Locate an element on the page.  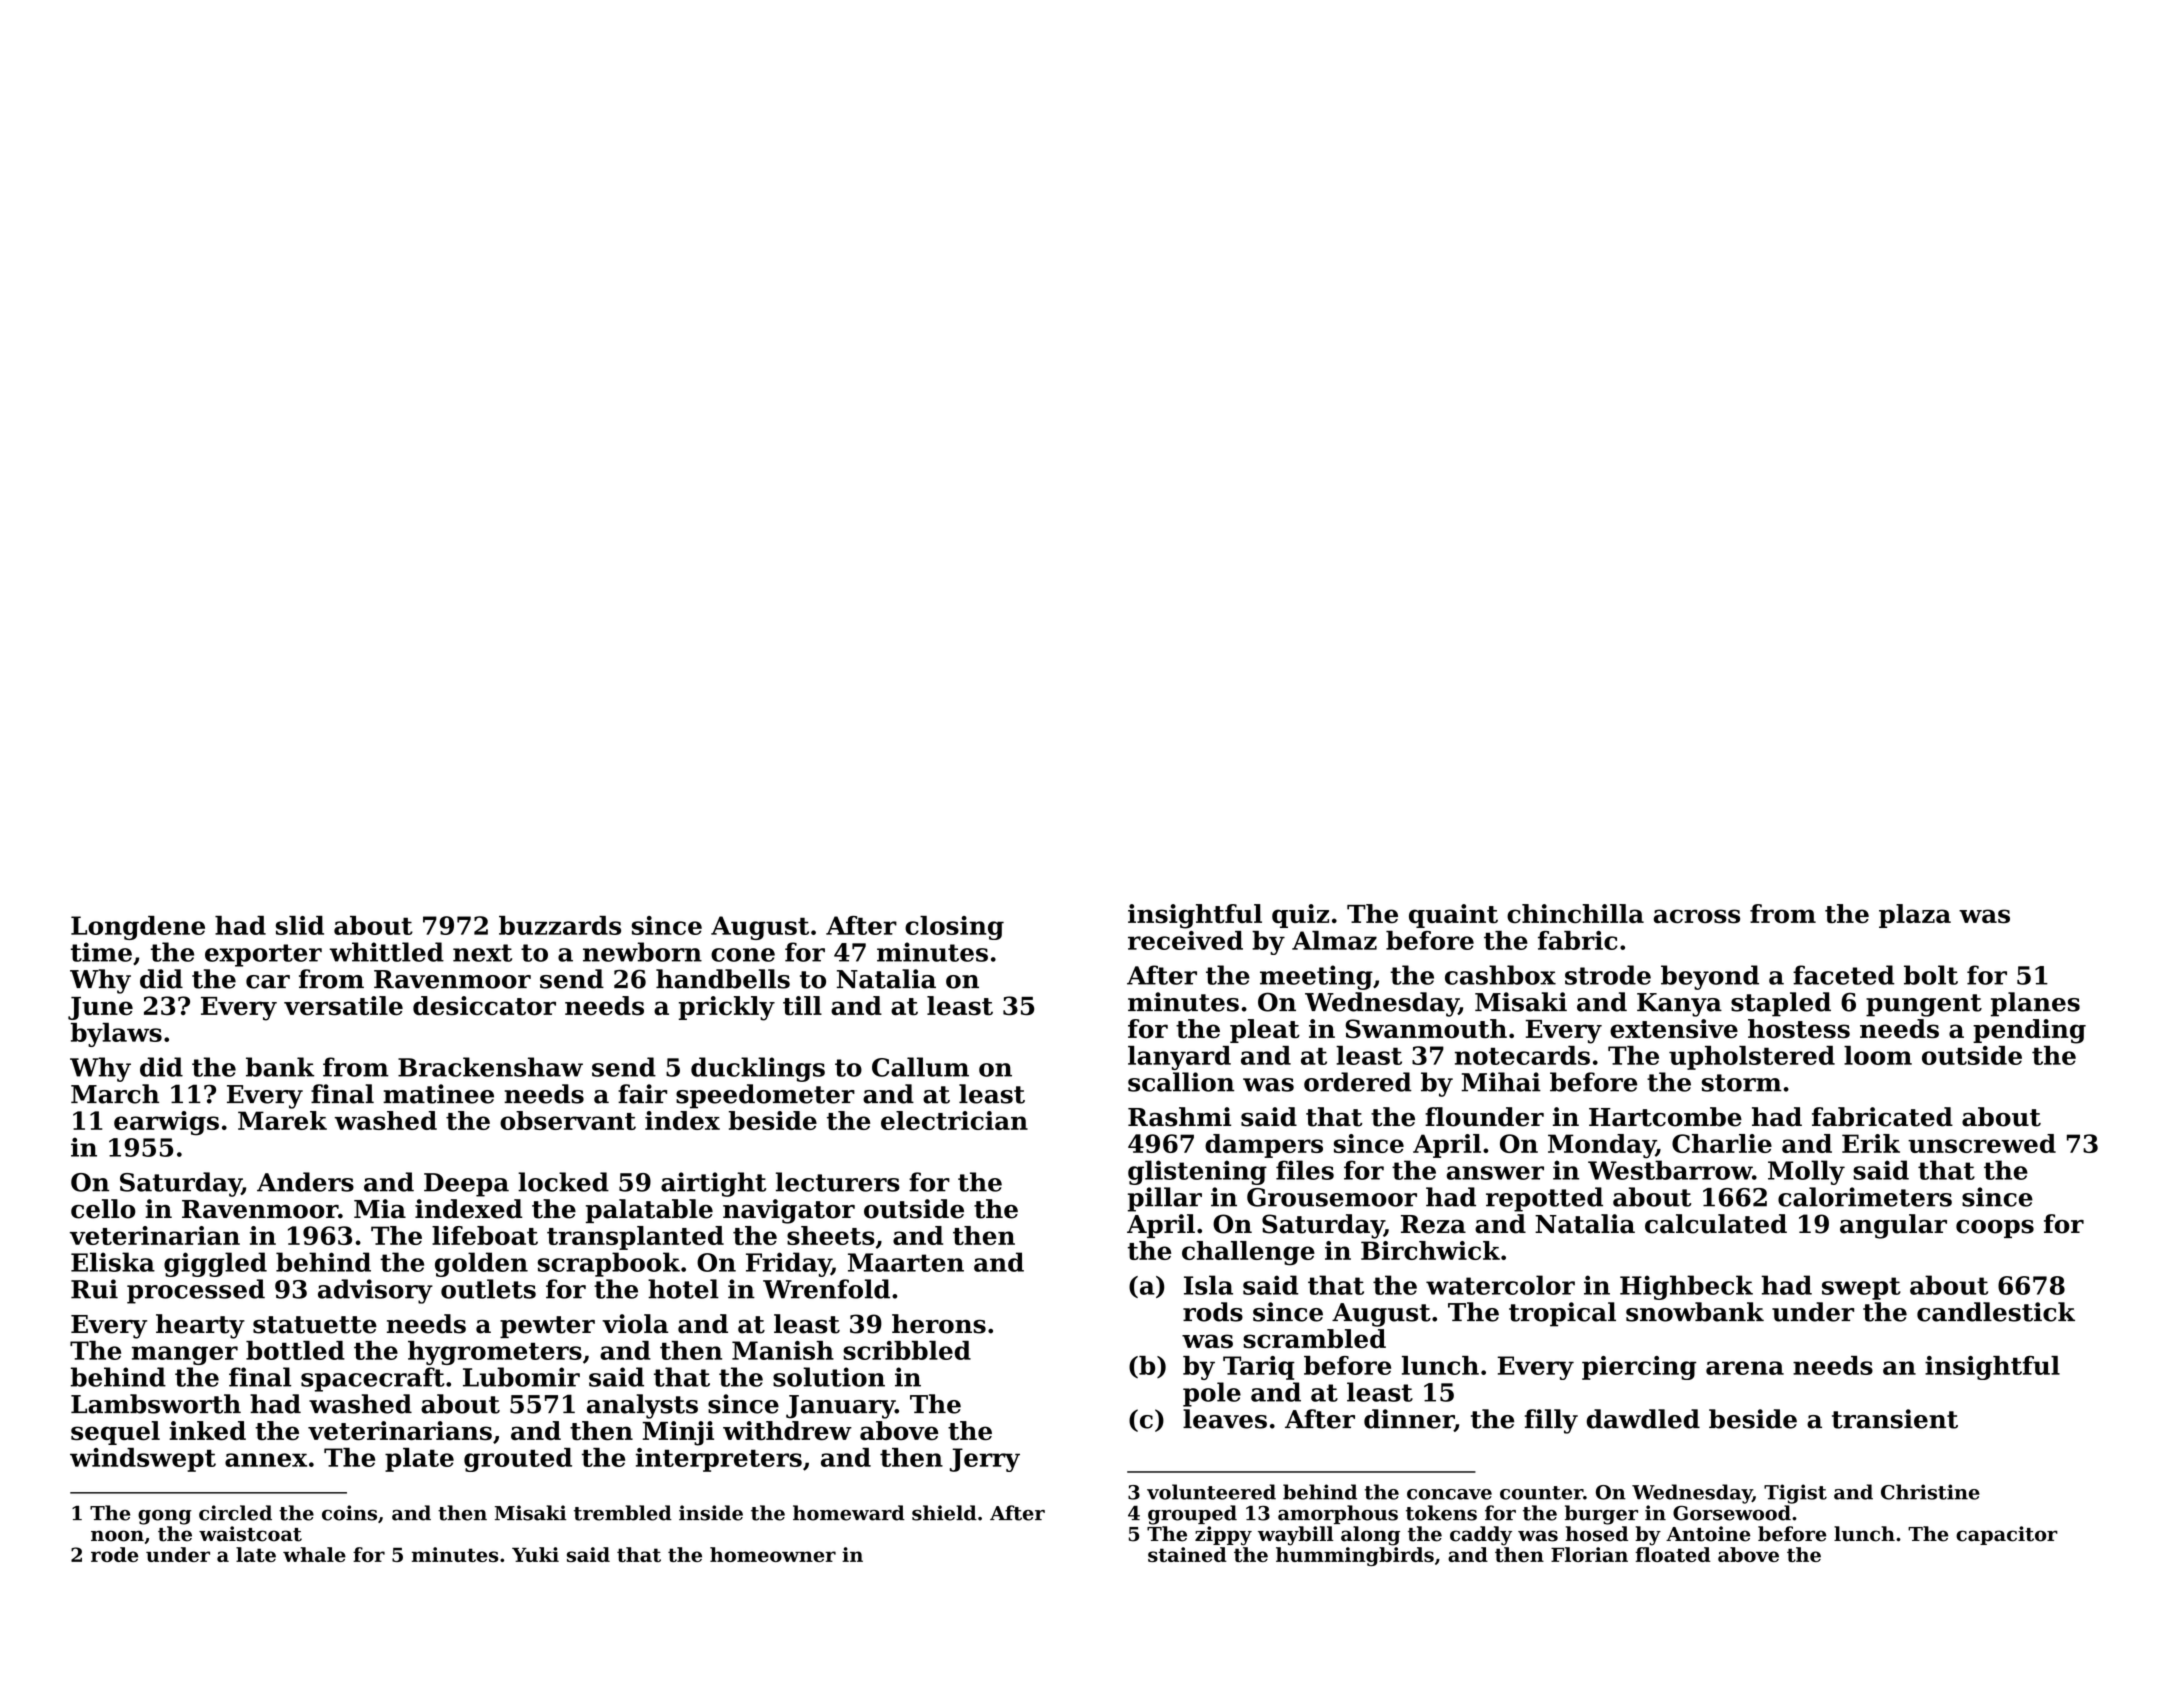
transient is located at coordinates (1895, 1419).
